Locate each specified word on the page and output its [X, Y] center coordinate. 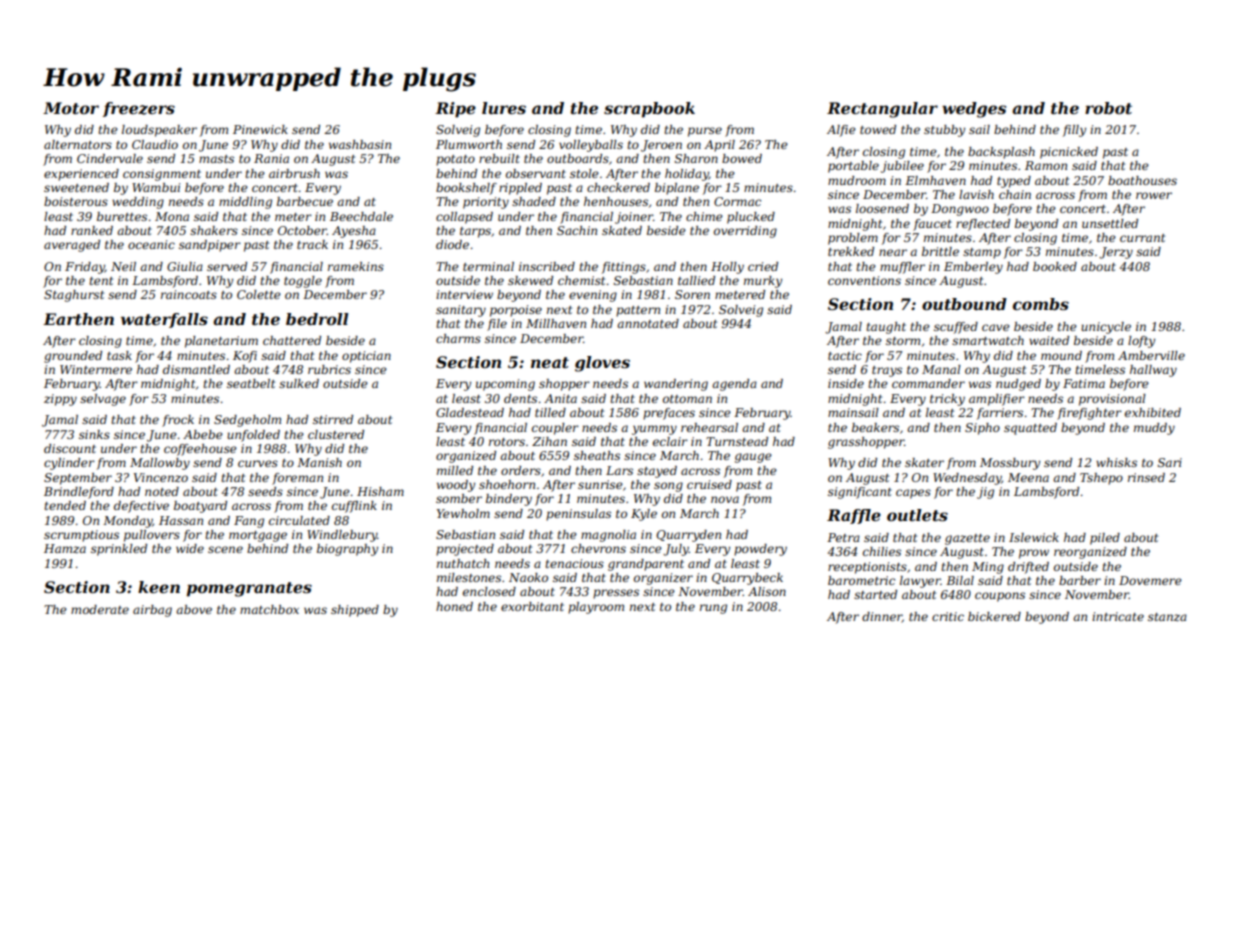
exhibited [1153, 412]
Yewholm [463, 513]
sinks [94, 434]
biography [347, 550]
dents [520, 398]
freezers [139, 109]
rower [1154, 195]
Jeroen [661, 146]
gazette [967, 539]
